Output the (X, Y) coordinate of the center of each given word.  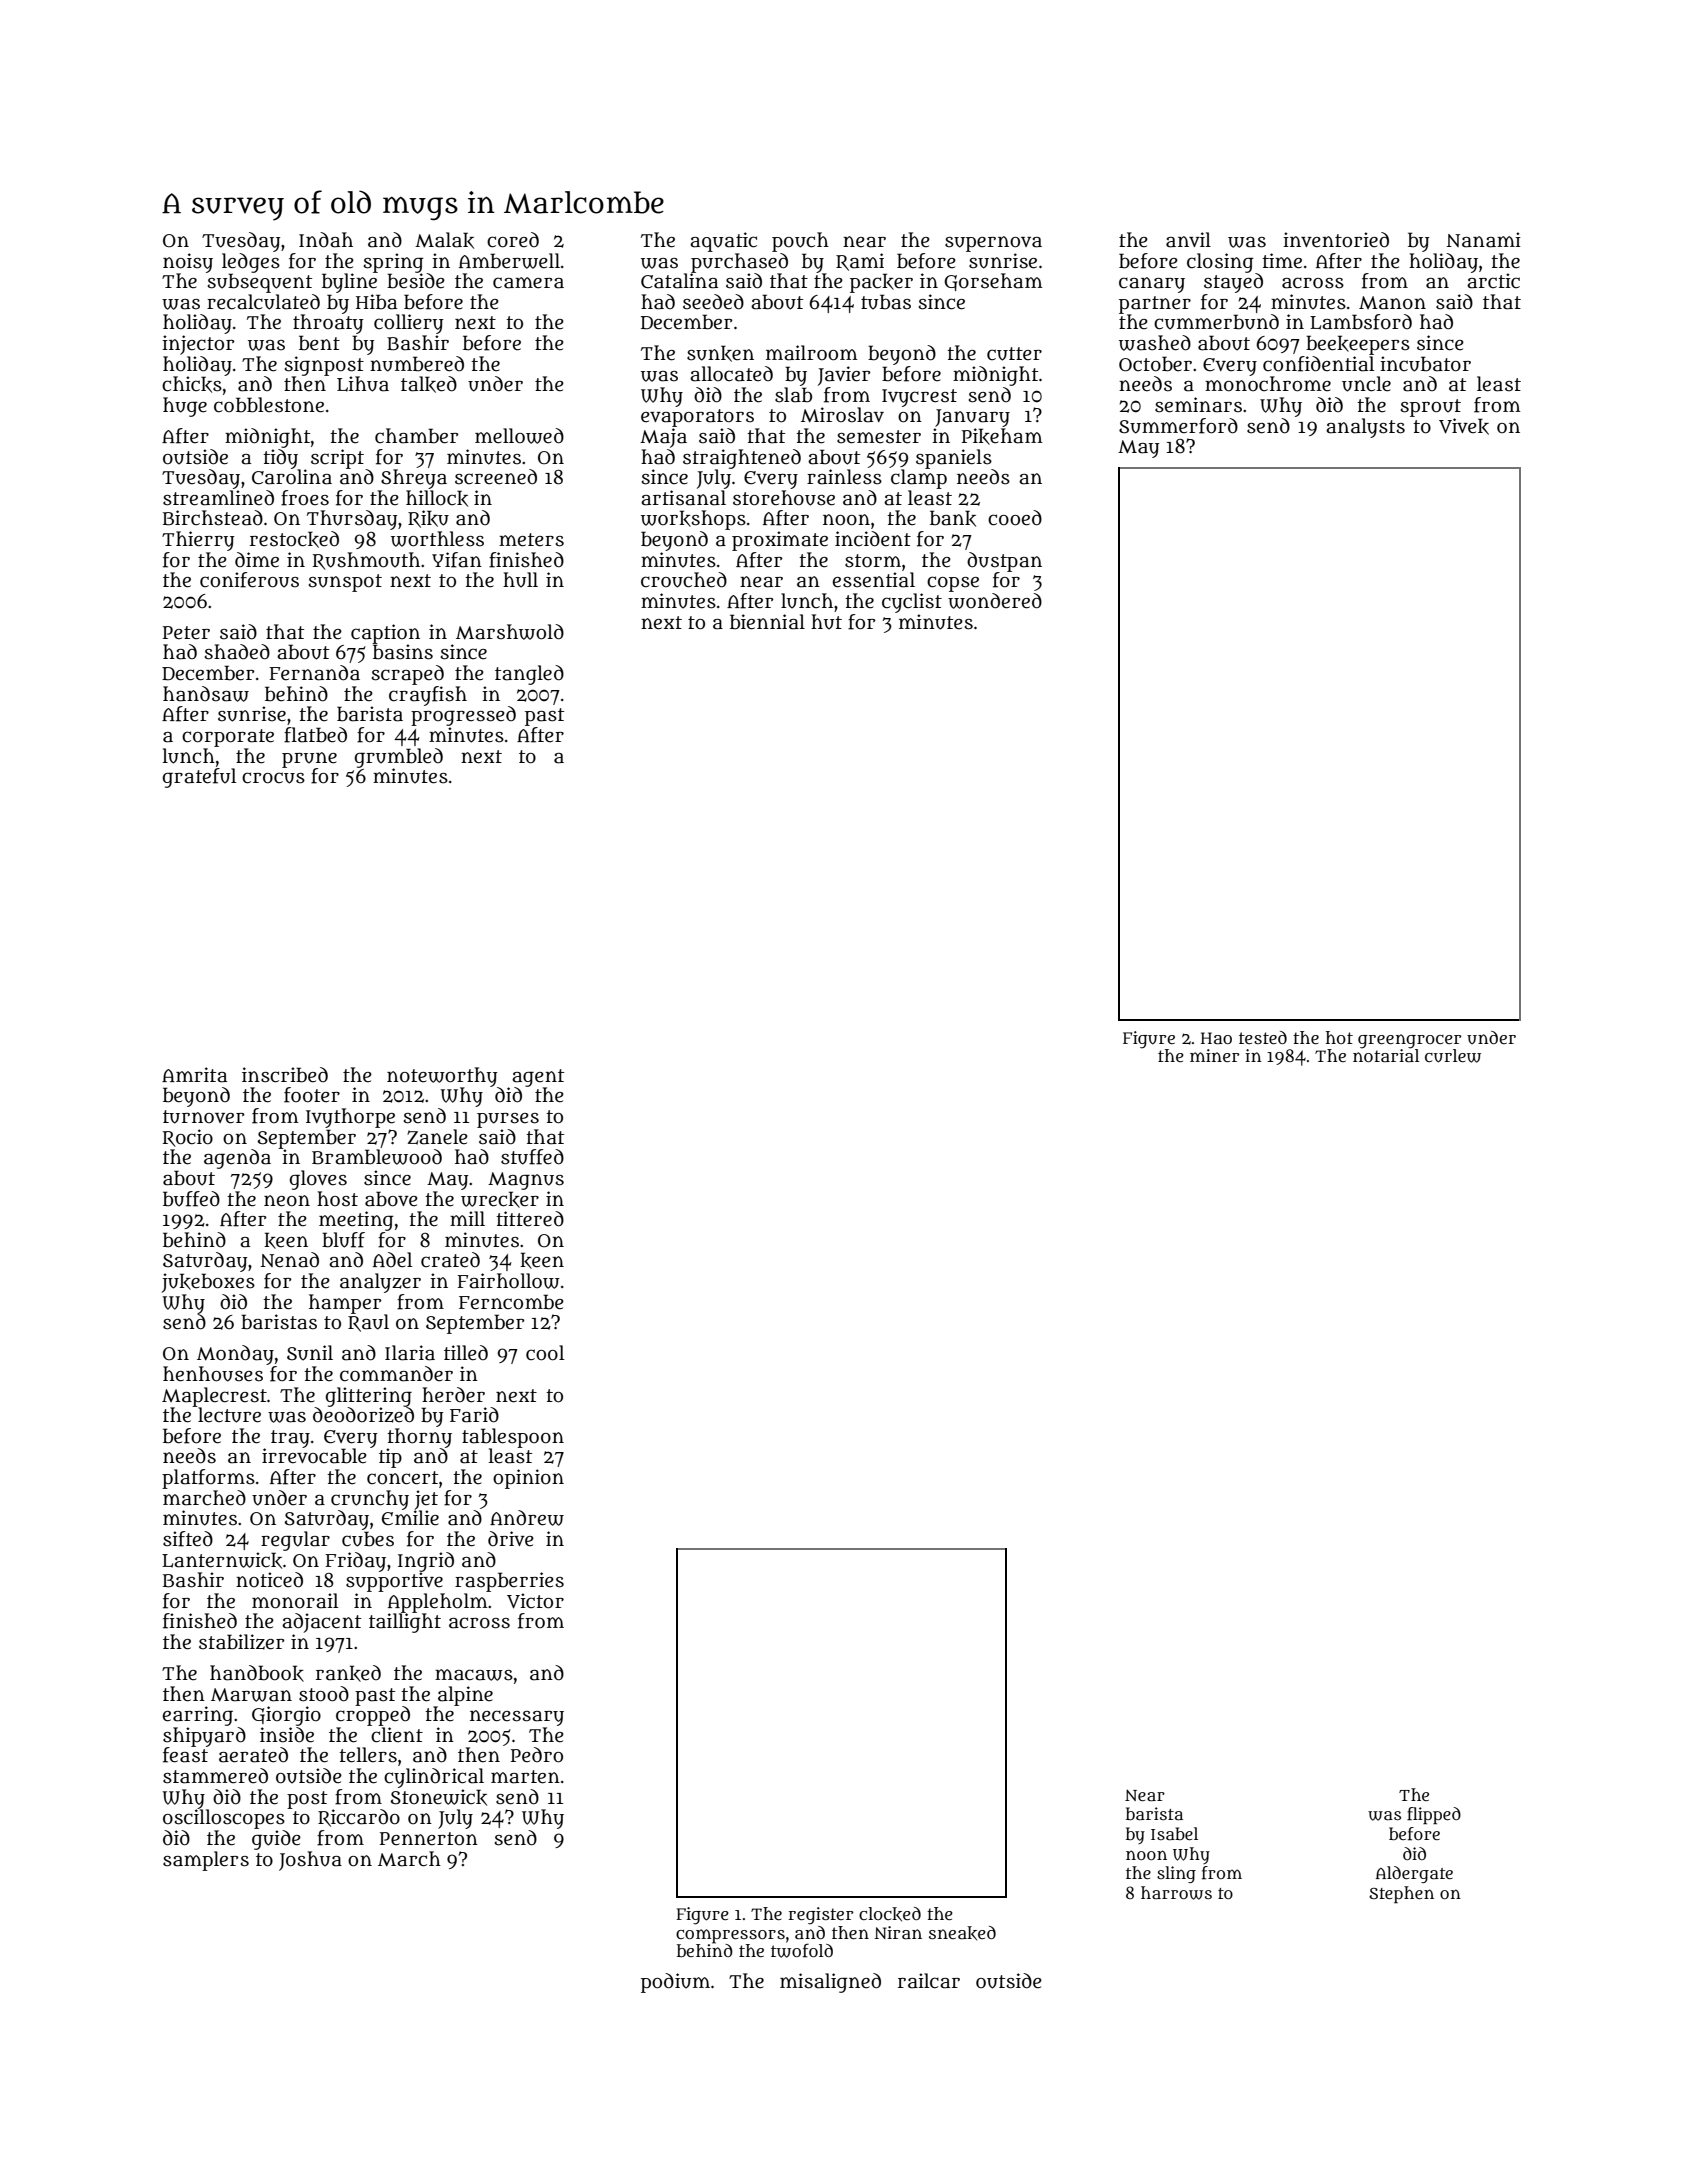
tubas (886, 302)
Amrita (194, 1075)
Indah (326, 240)
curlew (1453, 1056)
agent (538, 1078)
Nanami (1483, 240)
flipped (1434, 1815)
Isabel (1174, 1834)
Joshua (310, 1861)
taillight (405, 1623)
